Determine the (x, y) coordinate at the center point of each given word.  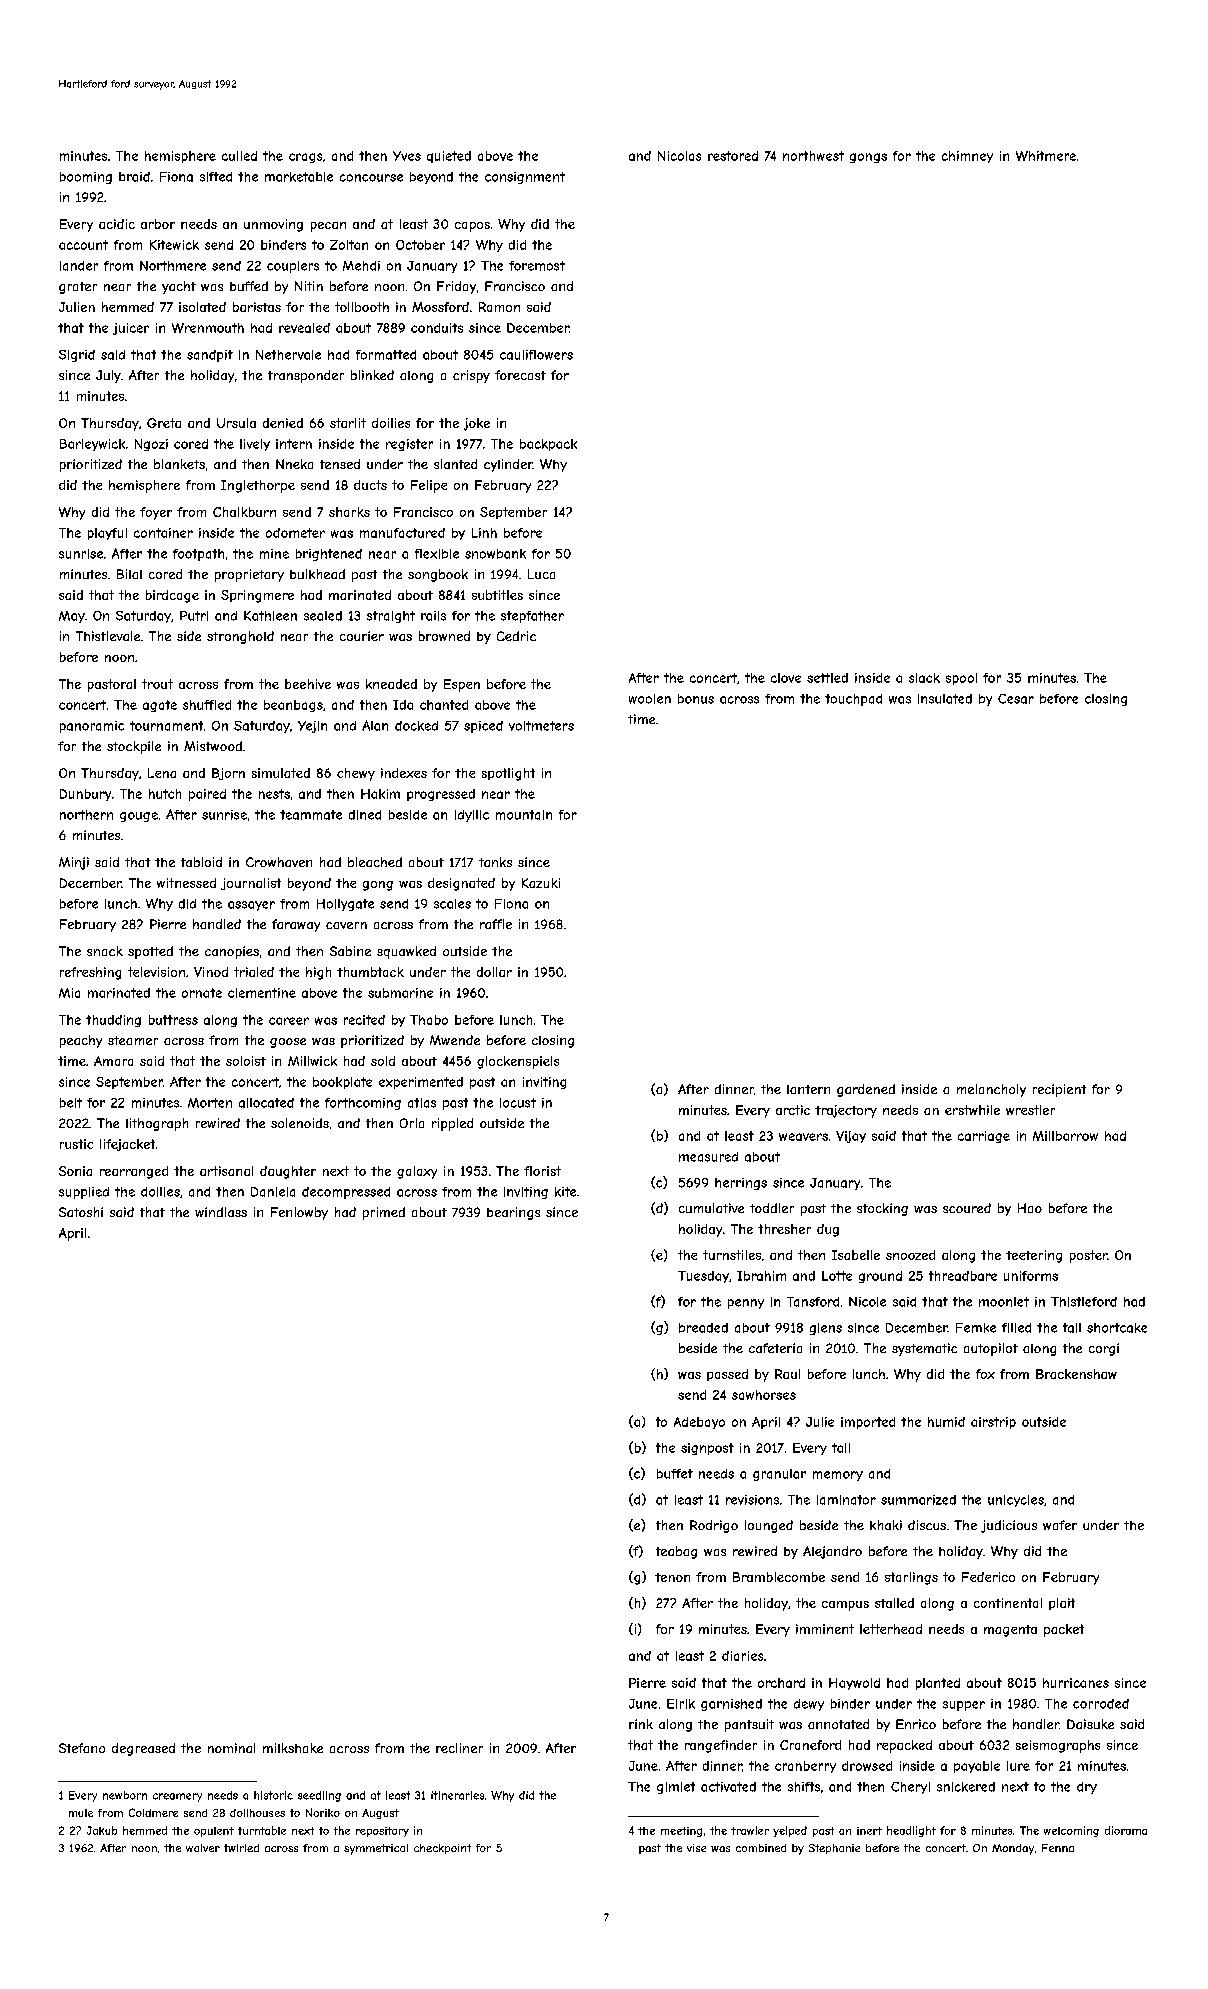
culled (239, 156)
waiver (203, 1848)
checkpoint (442, 1849)
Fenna (1058, 1848)
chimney (967, 157)
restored (733, 156)
